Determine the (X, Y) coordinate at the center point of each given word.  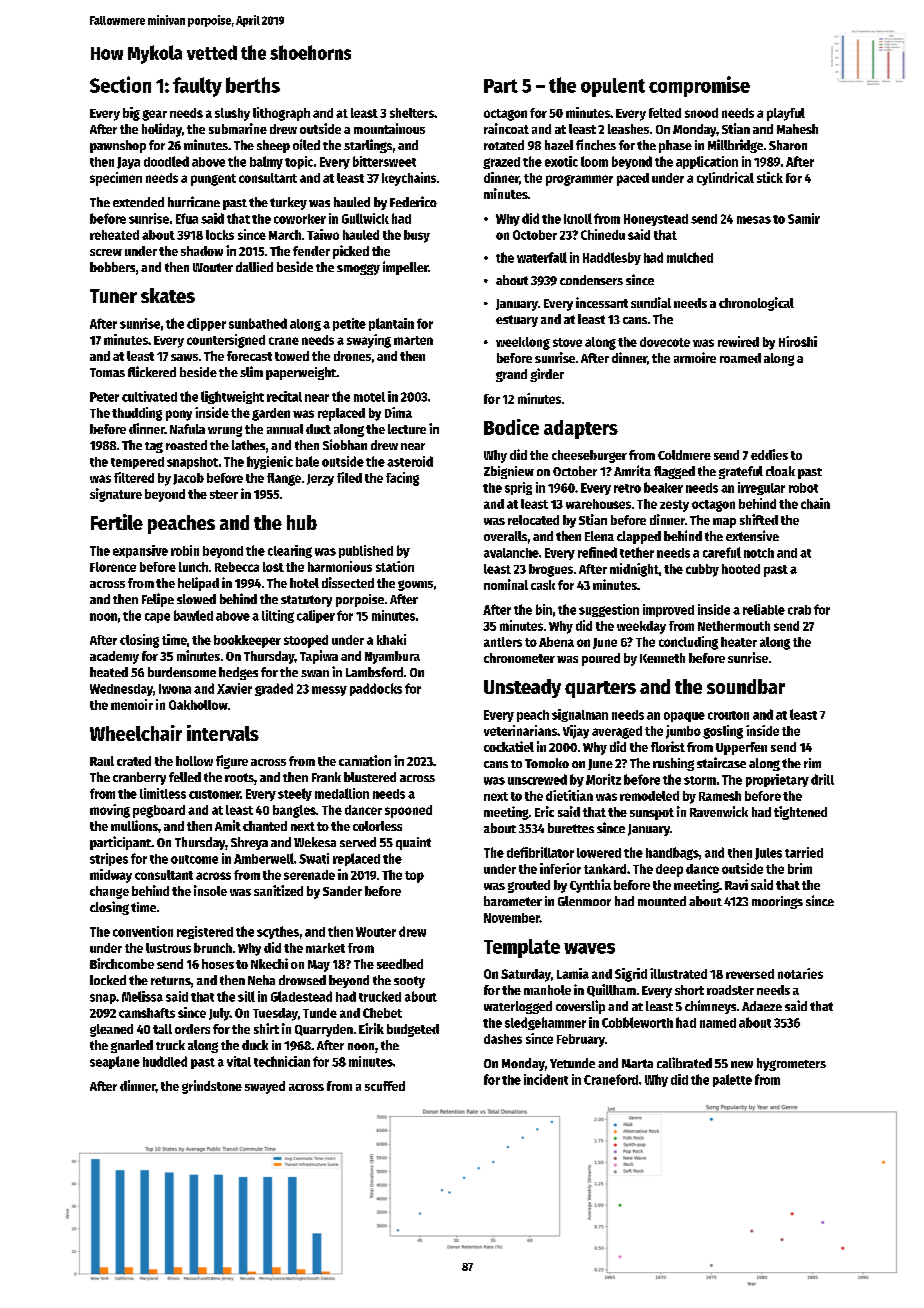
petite (349, 324)
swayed (265, 1087)
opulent (613, 87)
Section (120, 84)
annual (285, 429)
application (707, 162)
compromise (699, 86)
